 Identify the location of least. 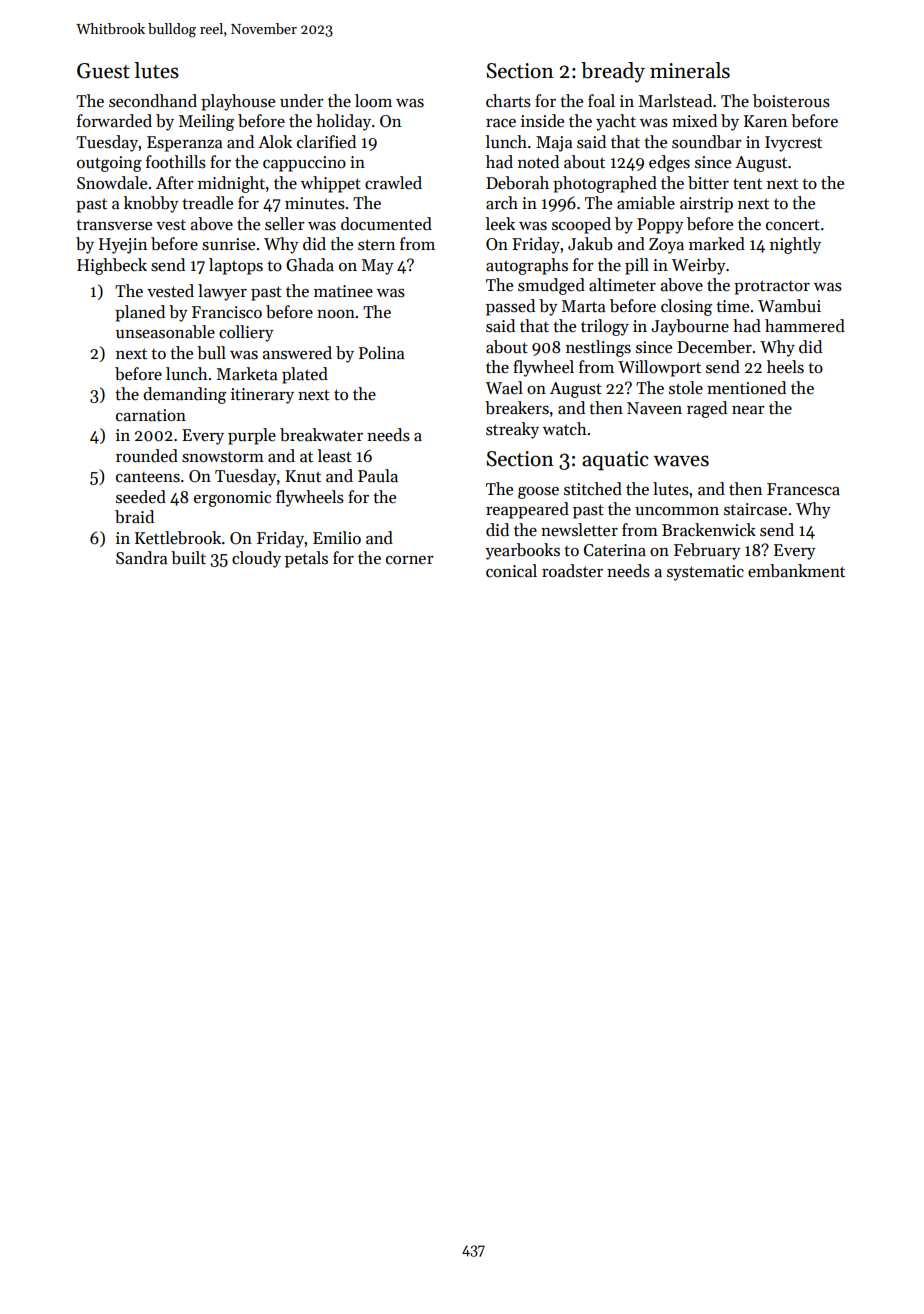
(335, 456).
